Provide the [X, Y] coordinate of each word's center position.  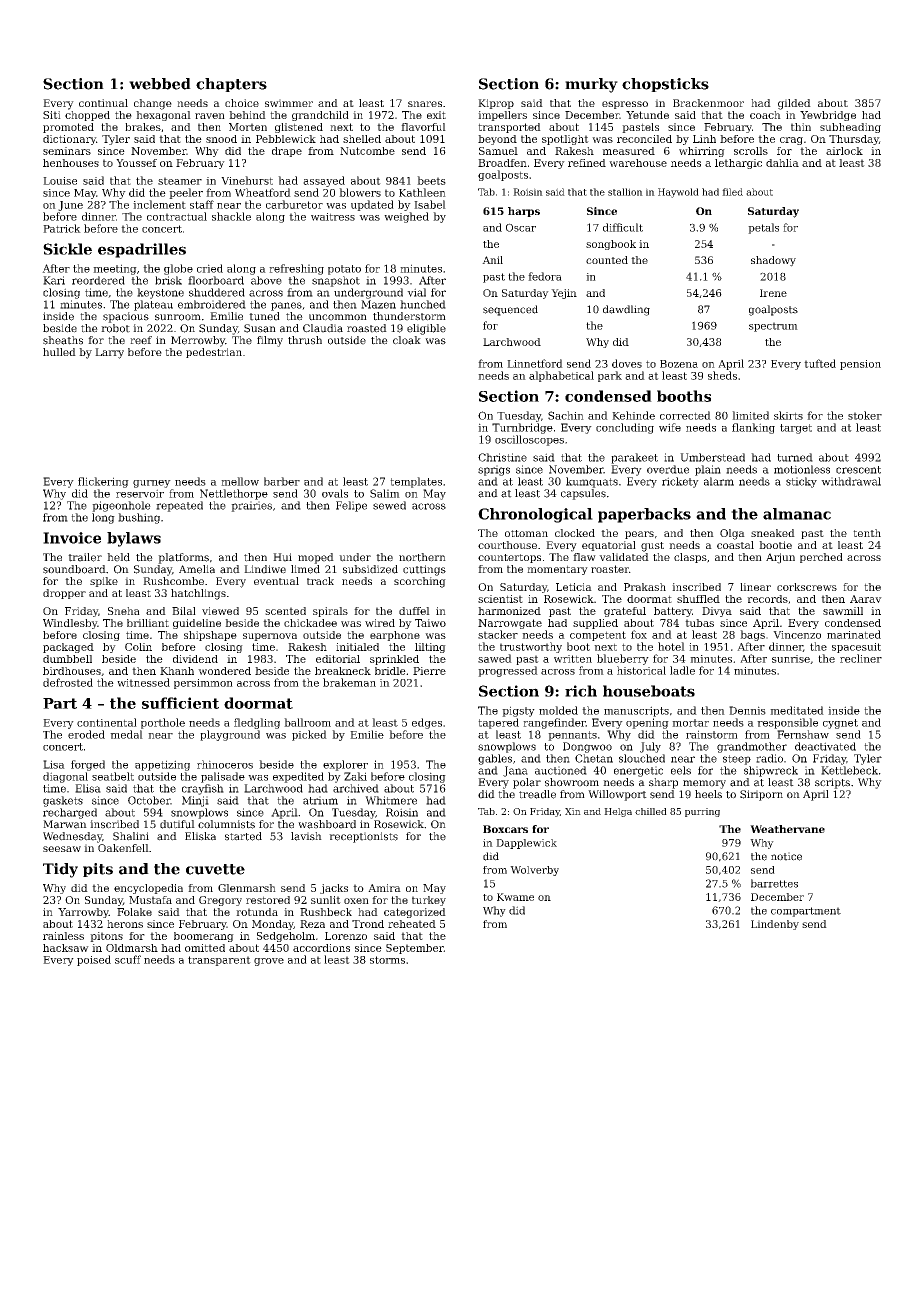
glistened [299, 128]
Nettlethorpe [234, 494]
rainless [63, 936]
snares [425, 104]
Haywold [678, 193]
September [415, 949]
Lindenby [775, 925]
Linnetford [535, 363]
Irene [773, 293]
